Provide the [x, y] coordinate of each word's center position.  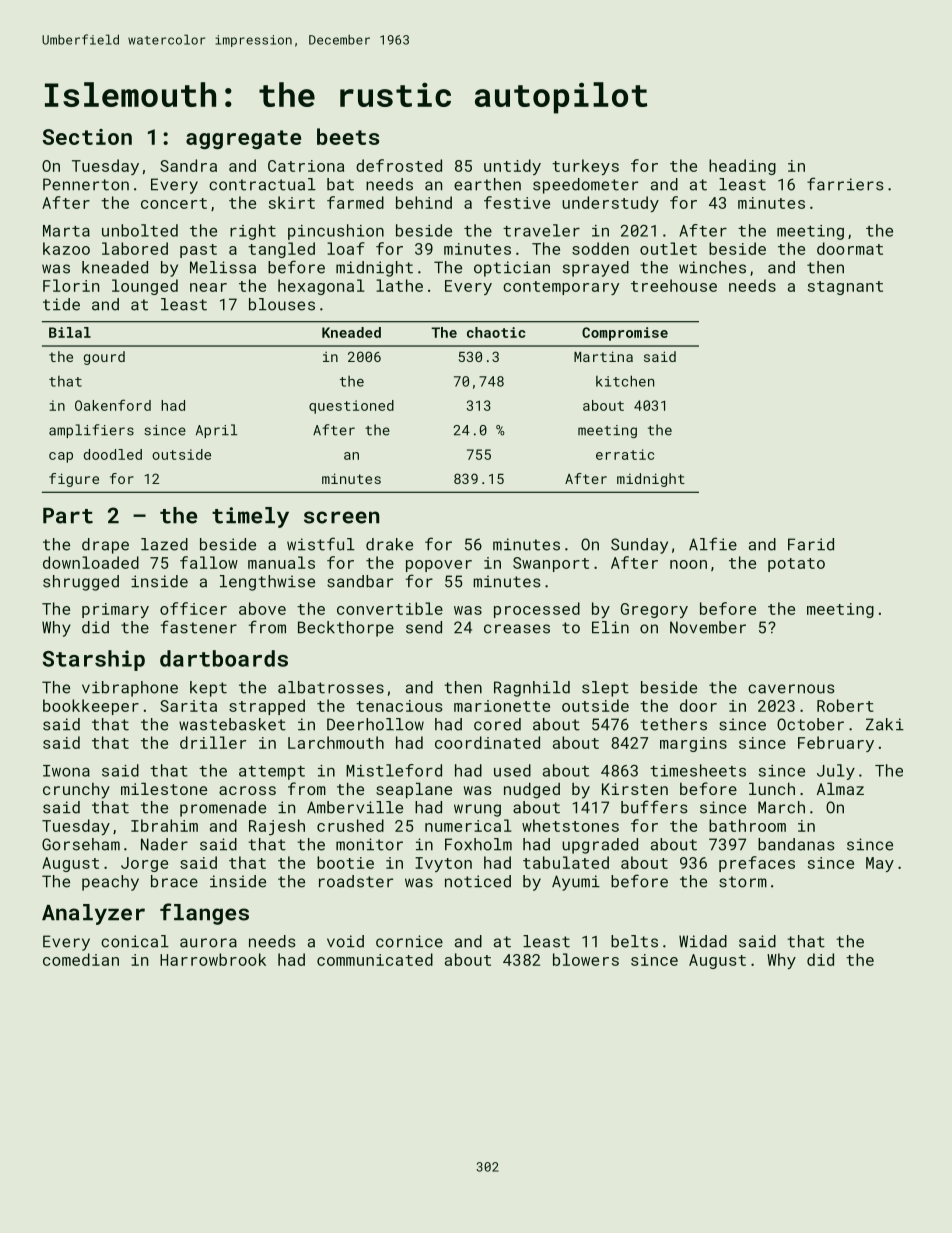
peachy [110, 883]
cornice [409, 941]
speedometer [585, 186]
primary [115, 610]
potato [796, 565]
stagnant [845, 288]
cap [61, 457]
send [424, 627]
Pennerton [86, 184]
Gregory [654, 610]
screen [341, 517]
